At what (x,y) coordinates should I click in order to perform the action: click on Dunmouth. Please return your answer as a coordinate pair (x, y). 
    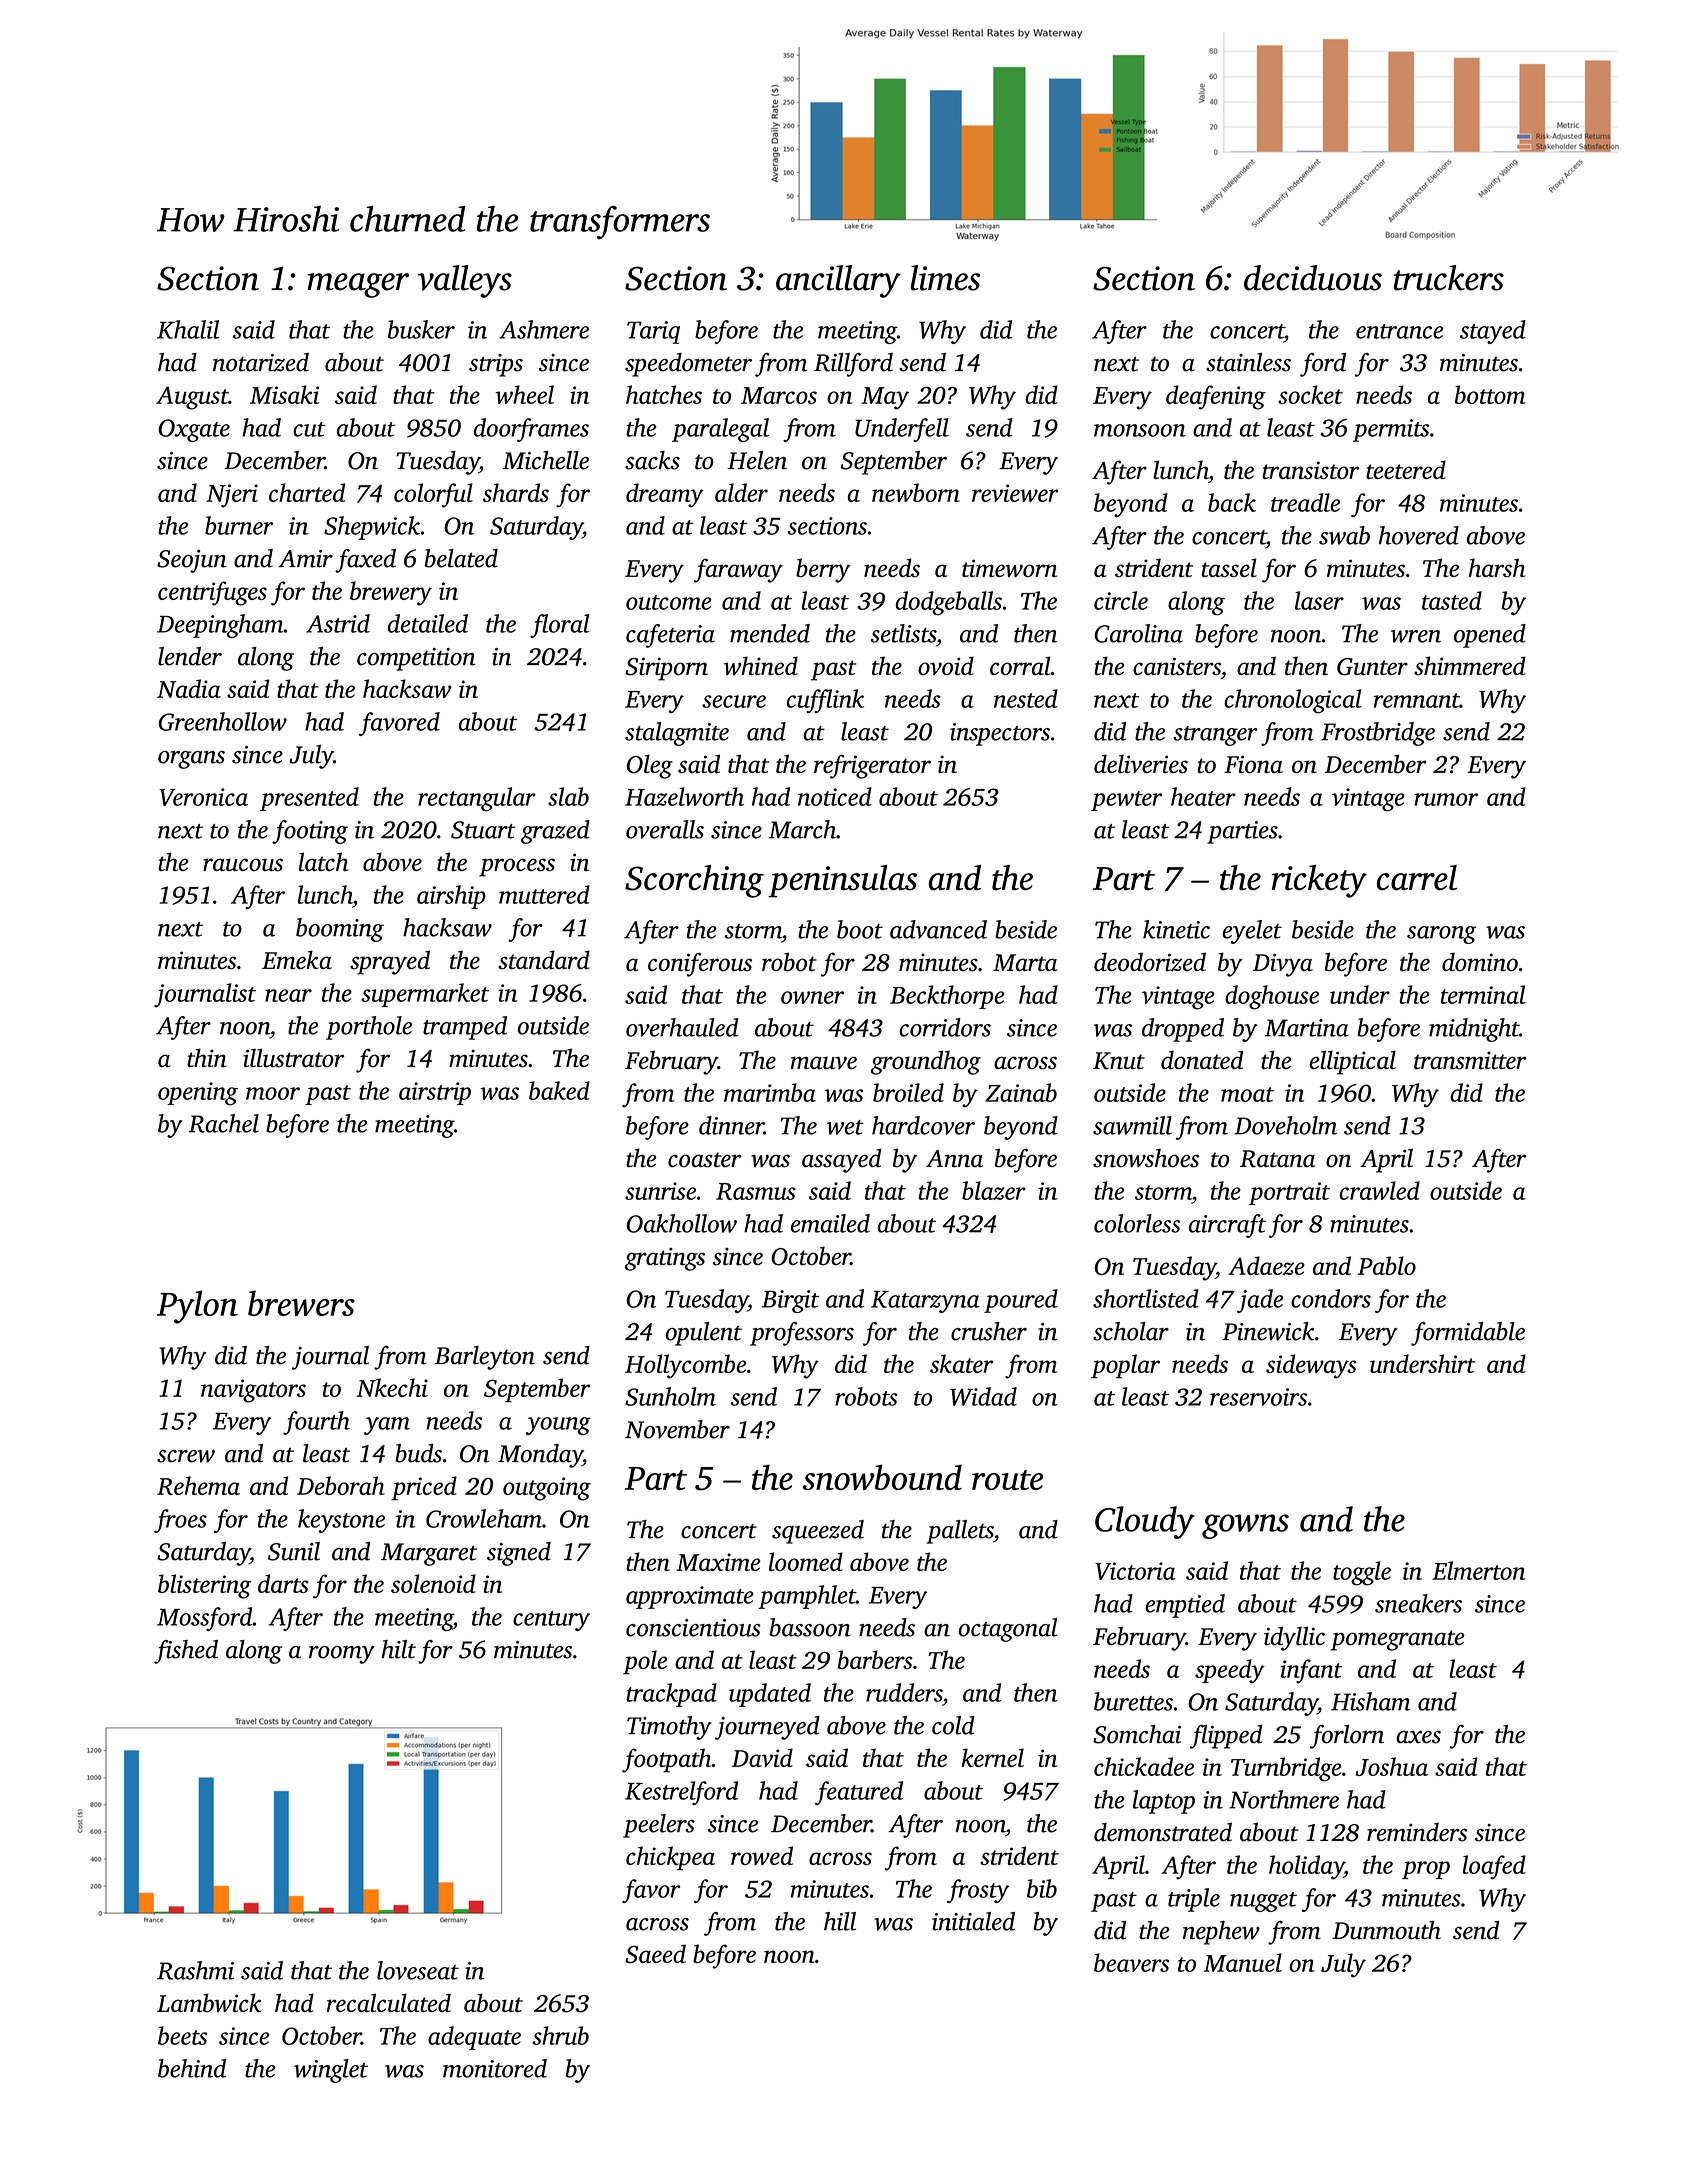
    Looking at the image, I should click on (1386, 1930).
